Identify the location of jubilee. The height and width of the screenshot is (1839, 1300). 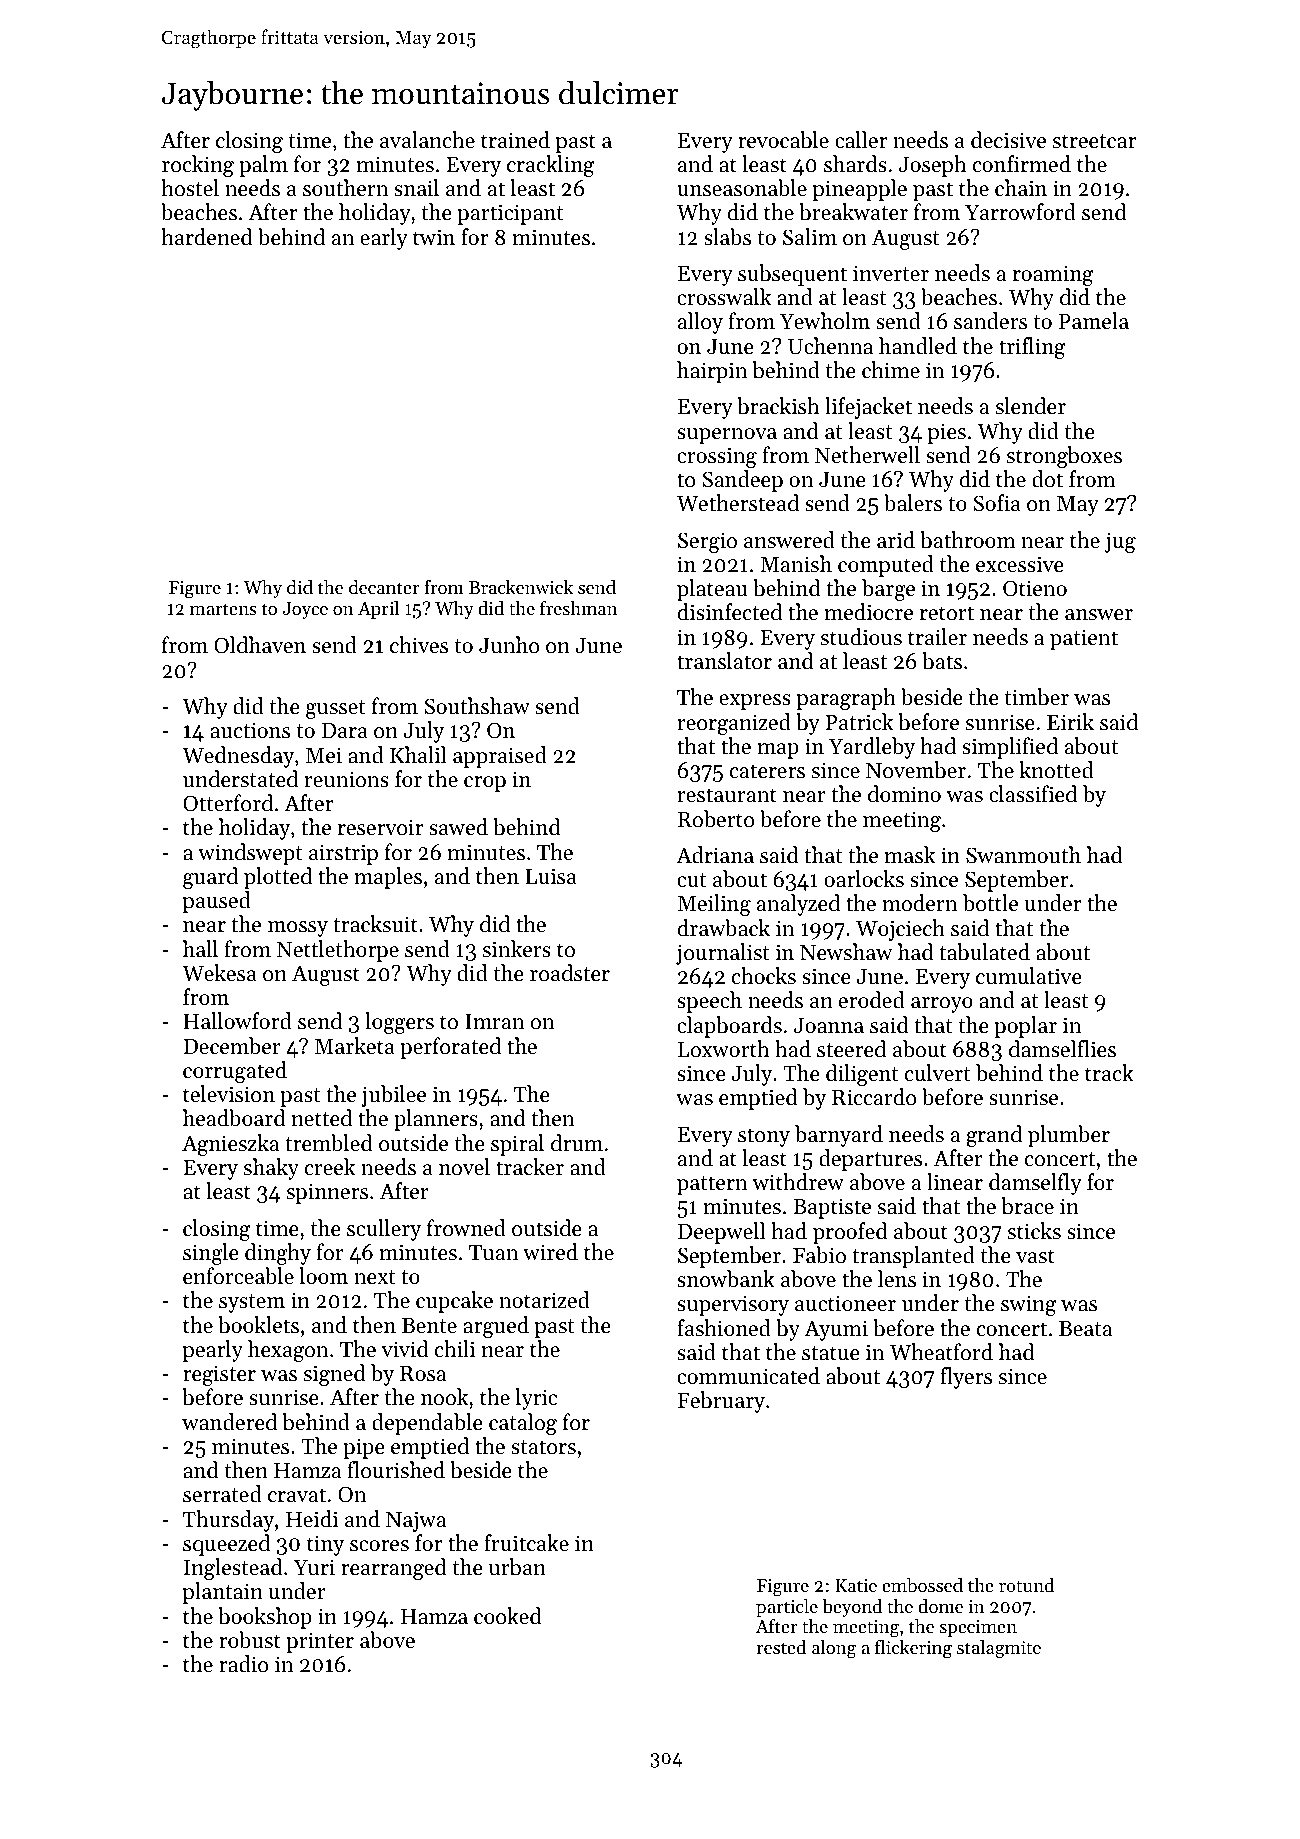
(393, 1096).
